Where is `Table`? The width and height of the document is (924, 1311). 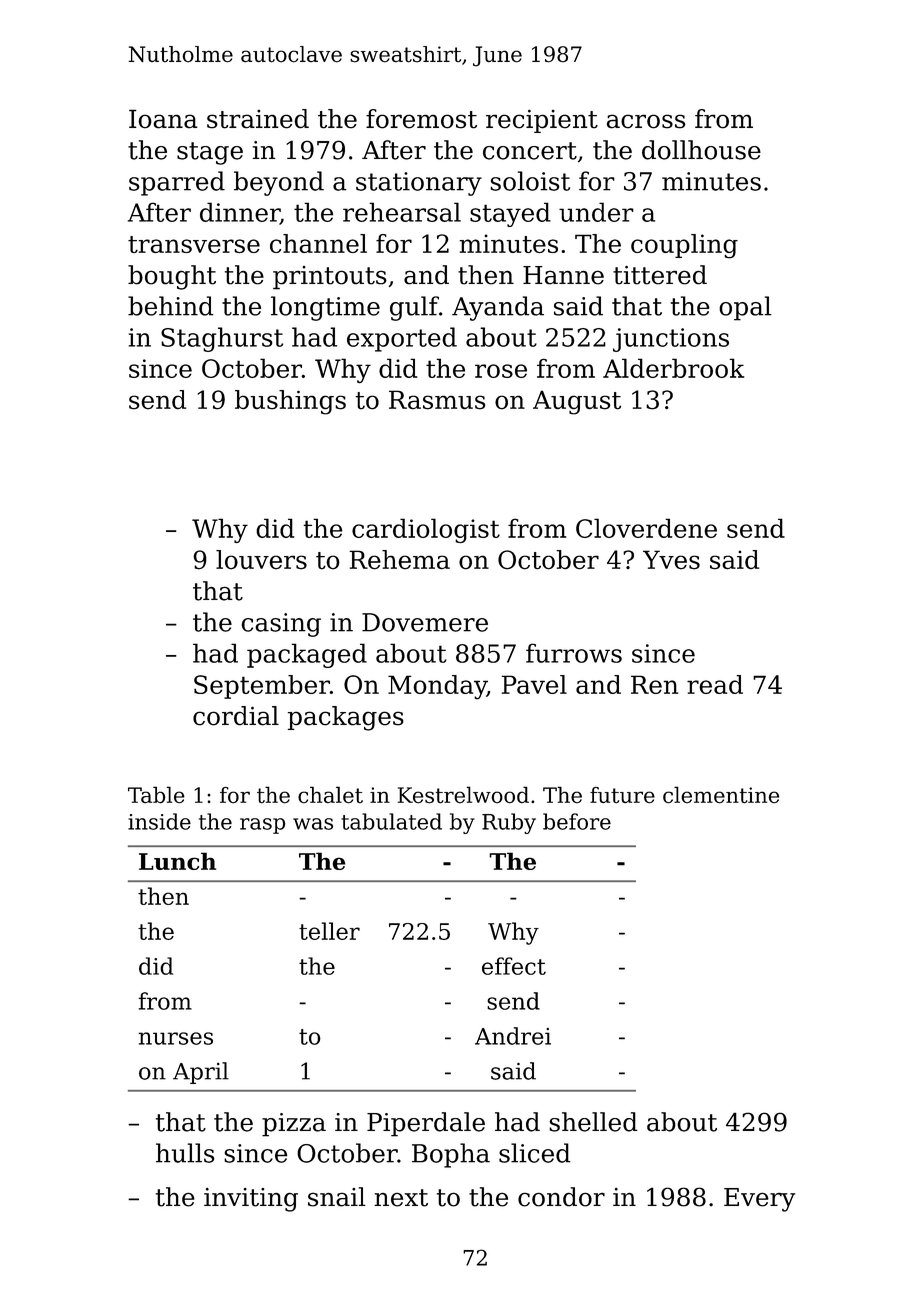 Table is located at coordinates (156, 795).
